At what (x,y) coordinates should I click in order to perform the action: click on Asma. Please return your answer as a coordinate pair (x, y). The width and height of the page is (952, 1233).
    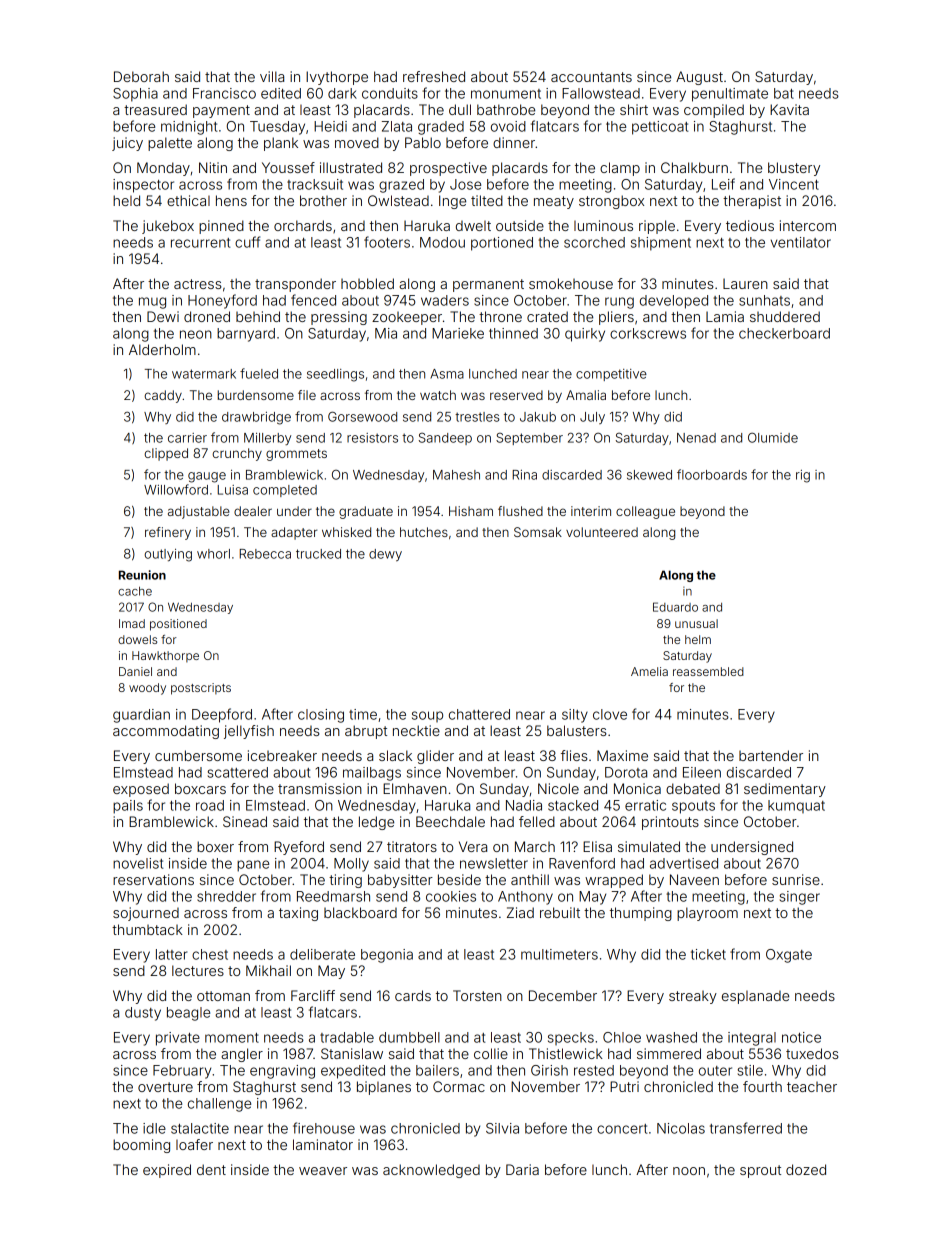
    Looking at the image, I should click on (447, 374).
